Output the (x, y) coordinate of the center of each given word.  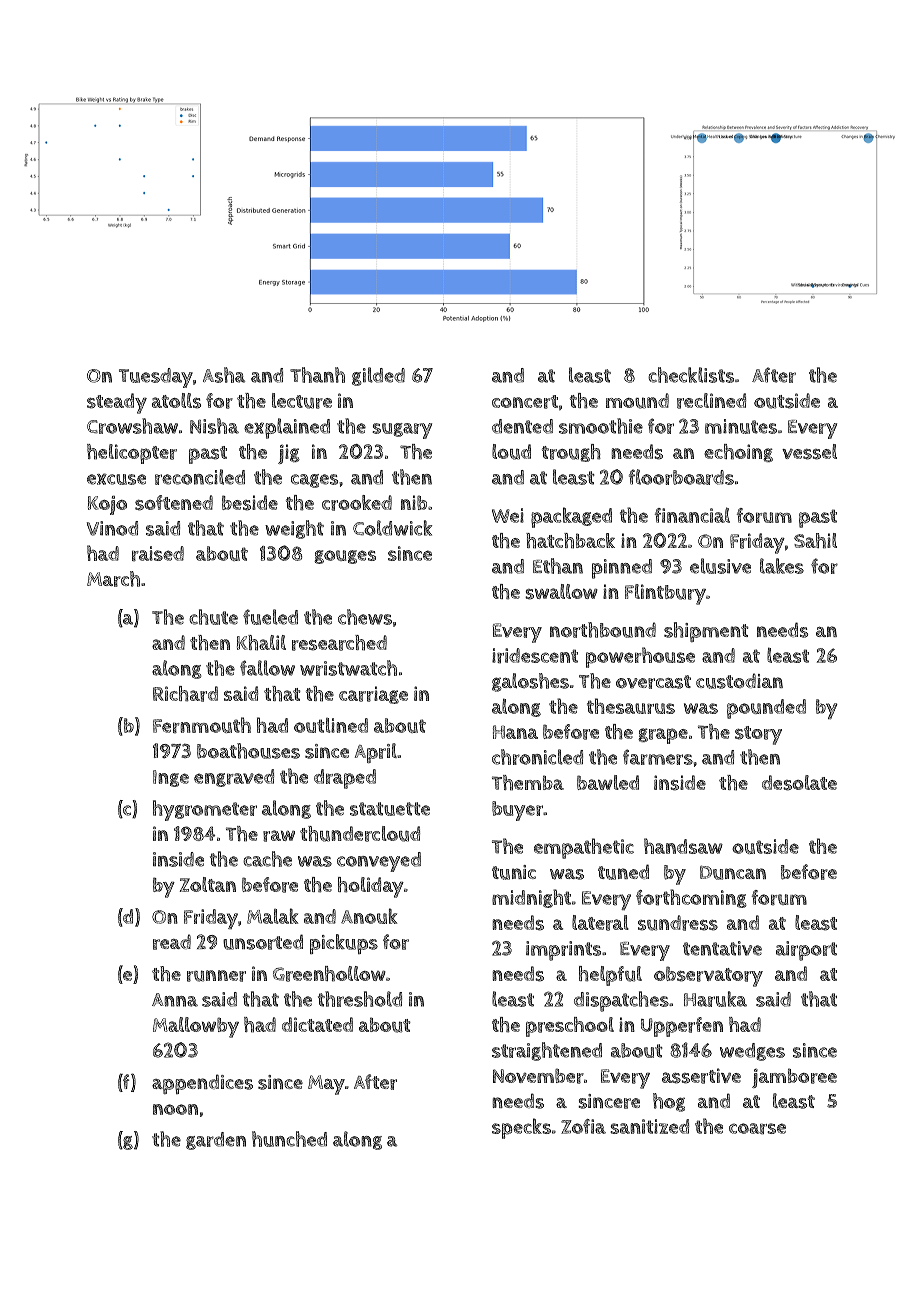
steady (117, 403)
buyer (517, 811)
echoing (738, 453)
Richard (185, 694)
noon (175, 1109)
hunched (289, 1139)
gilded (378, 376)
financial (692, 515)
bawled (608, 782)
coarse (757, 1129)
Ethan (558, 566)
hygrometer (205, 810)
